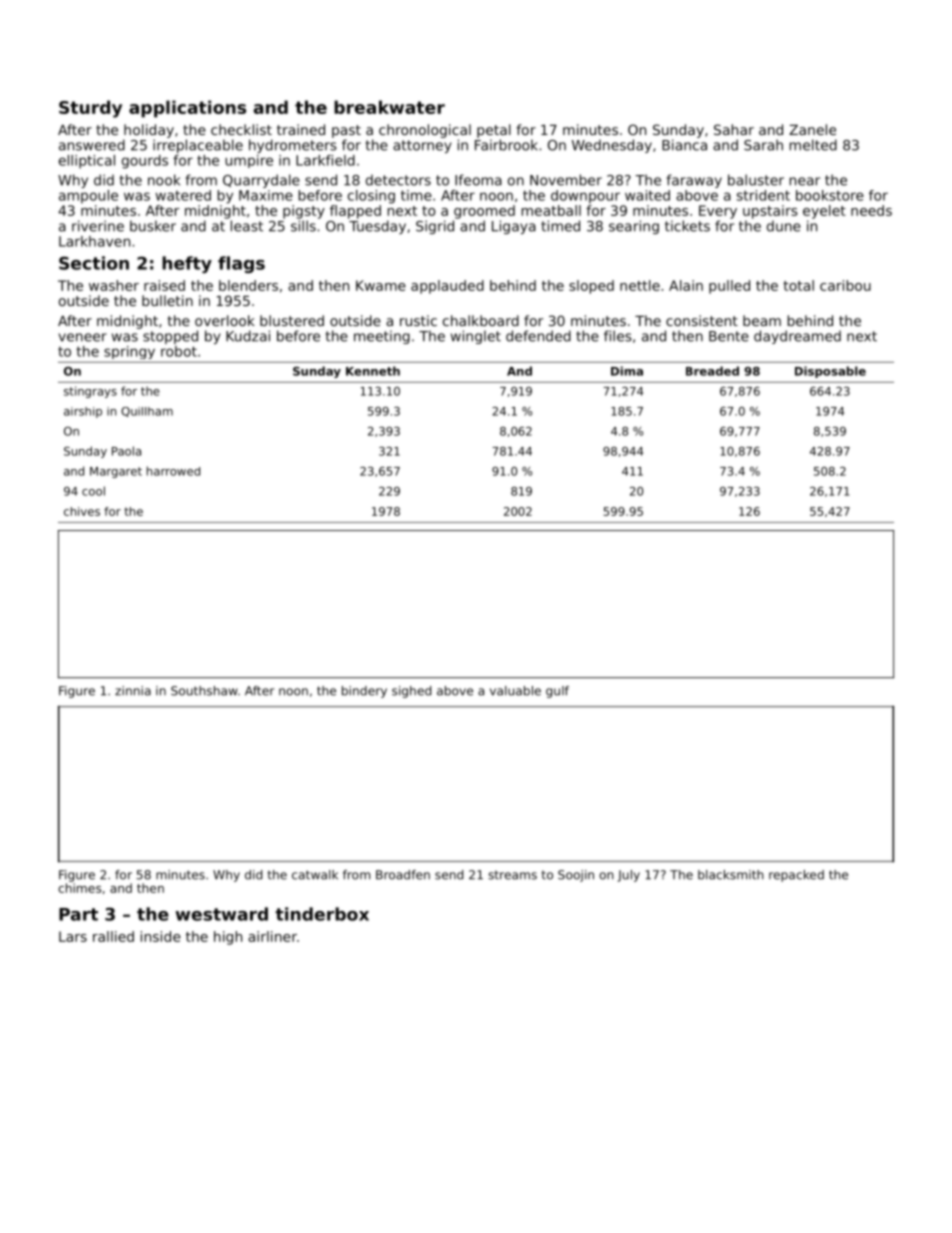 The image size is (952, 1233). I want to click on gulf, so click(557, 692).
